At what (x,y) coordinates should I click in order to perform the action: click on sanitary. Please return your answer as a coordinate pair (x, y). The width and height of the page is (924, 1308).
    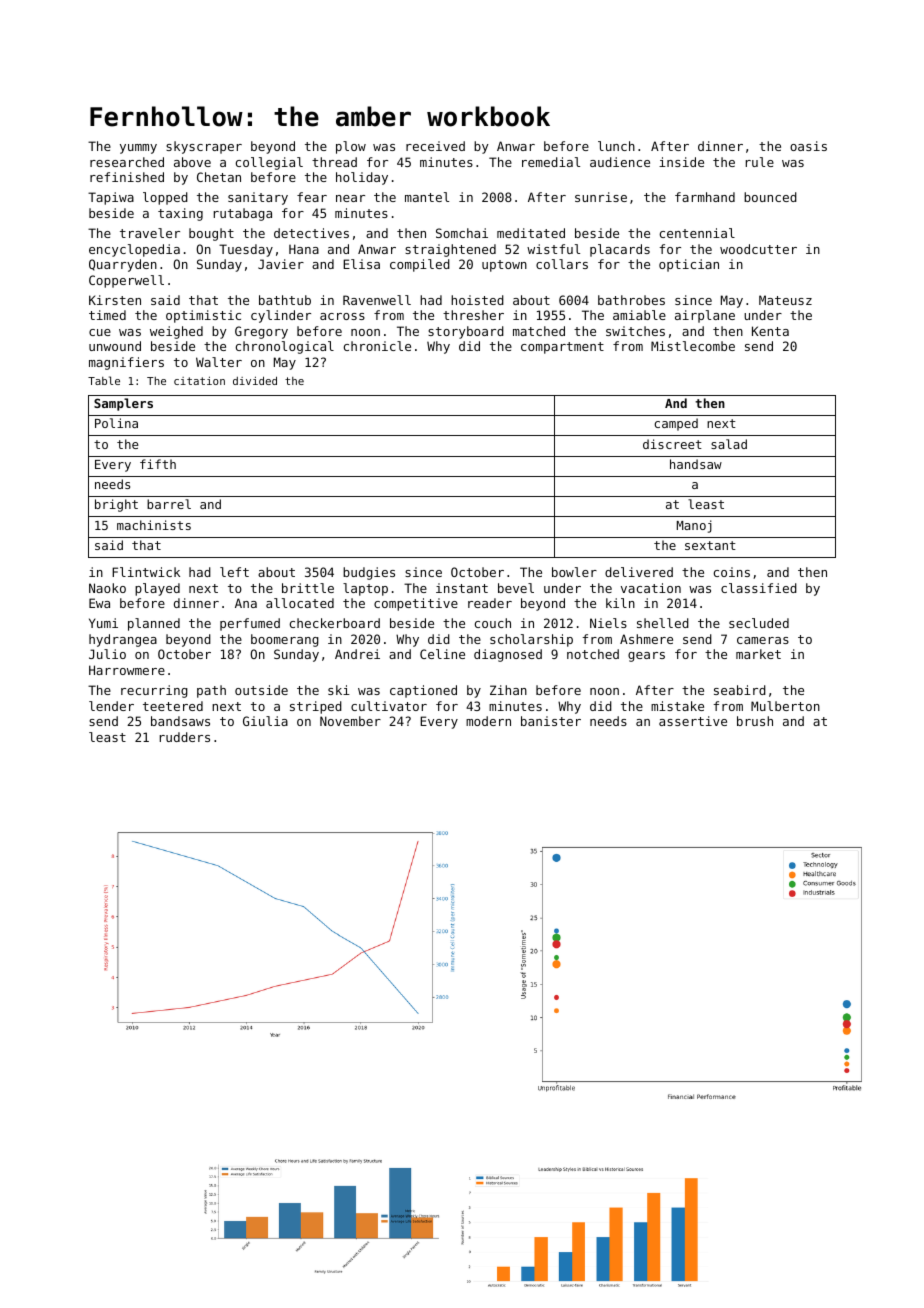
    Looking at the image, I should click on (258, 198).
